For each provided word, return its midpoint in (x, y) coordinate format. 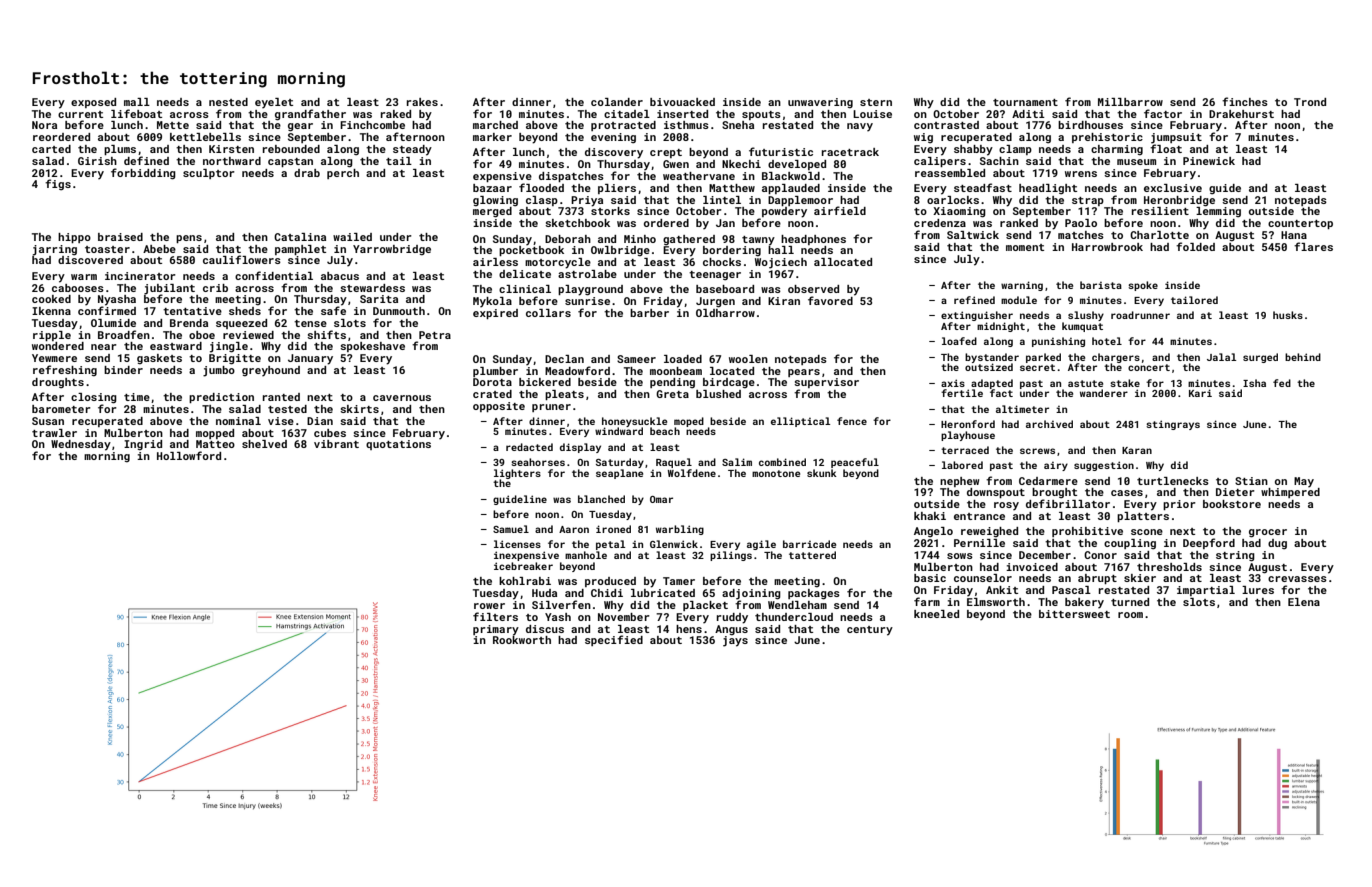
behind (1303, 357)
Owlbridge (620, 251)
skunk (822, 473)
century (870, 631)
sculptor (209, 174)
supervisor (826, 383)
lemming (1218, 212)
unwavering (820, 103)
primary (496, 630)
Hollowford (189, 455)
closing (94, 398)
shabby (973, 150)
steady (412, 150)
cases (1127, 493)
